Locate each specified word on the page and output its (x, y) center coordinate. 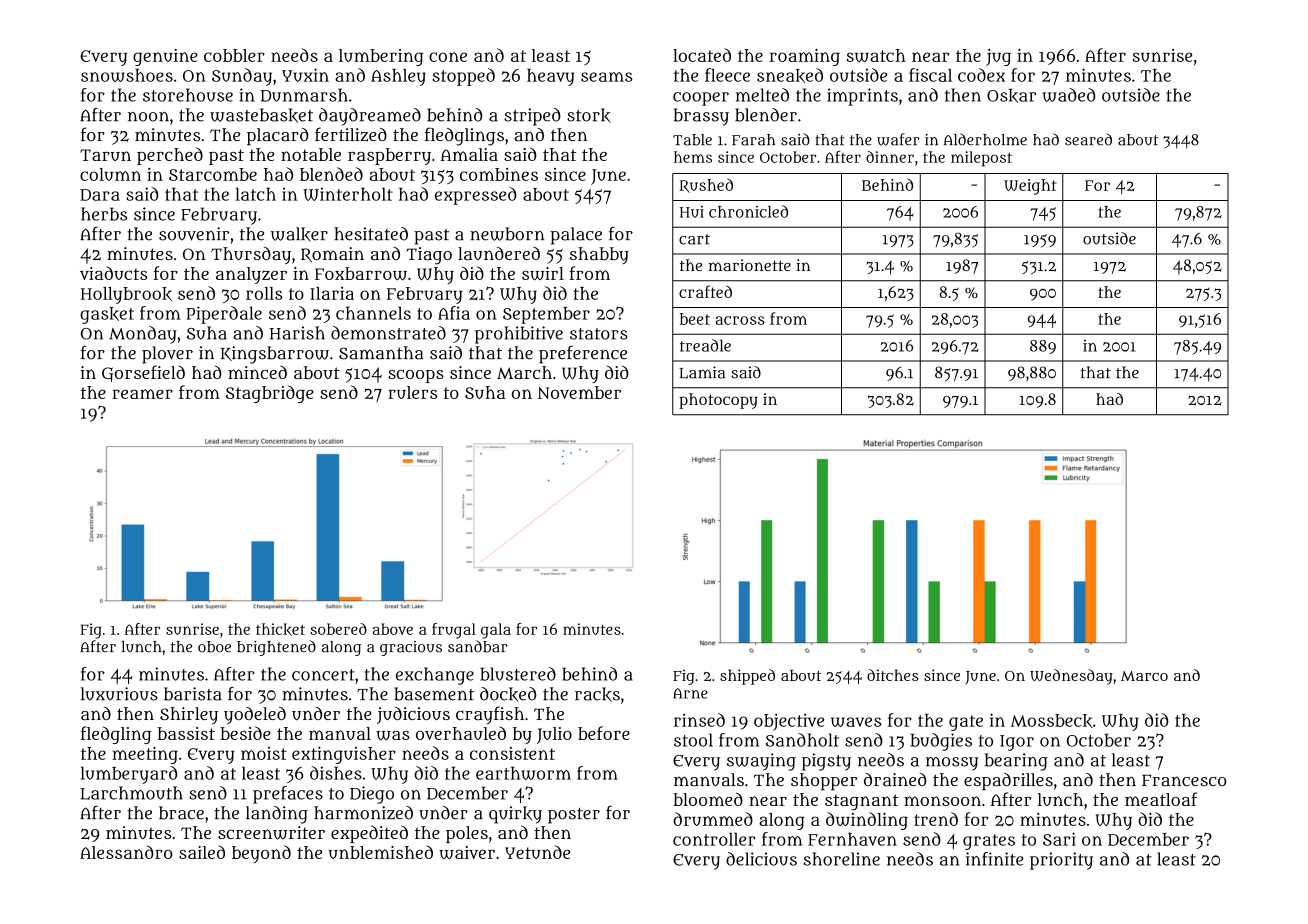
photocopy (718, 401)
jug (998, 57)
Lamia (702, 372)
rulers (412, 392)
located (702, 55)
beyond (261, 854)
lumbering (381, 57)
